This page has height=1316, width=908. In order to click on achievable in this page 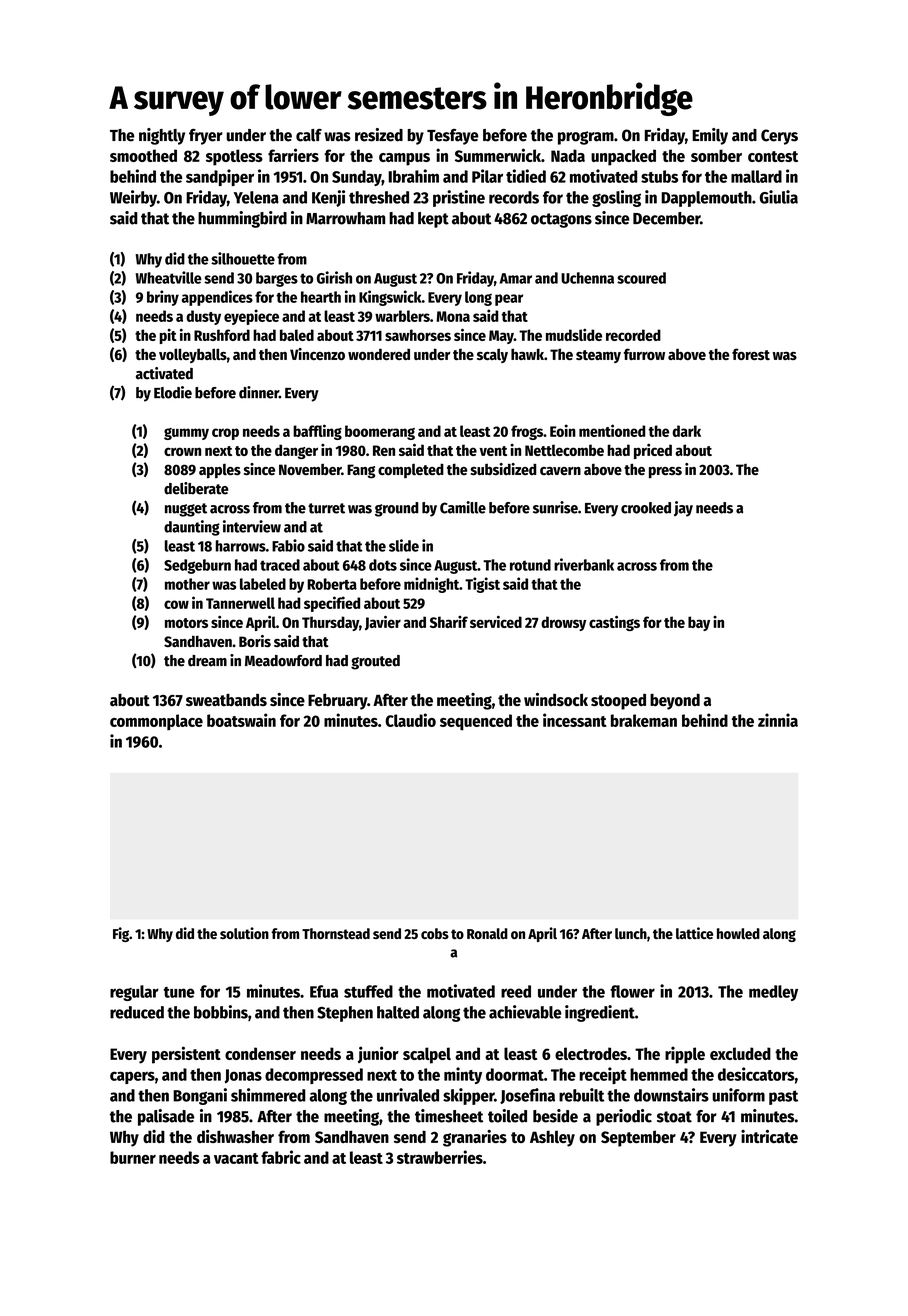, I will do `click(525, 1012)`.
